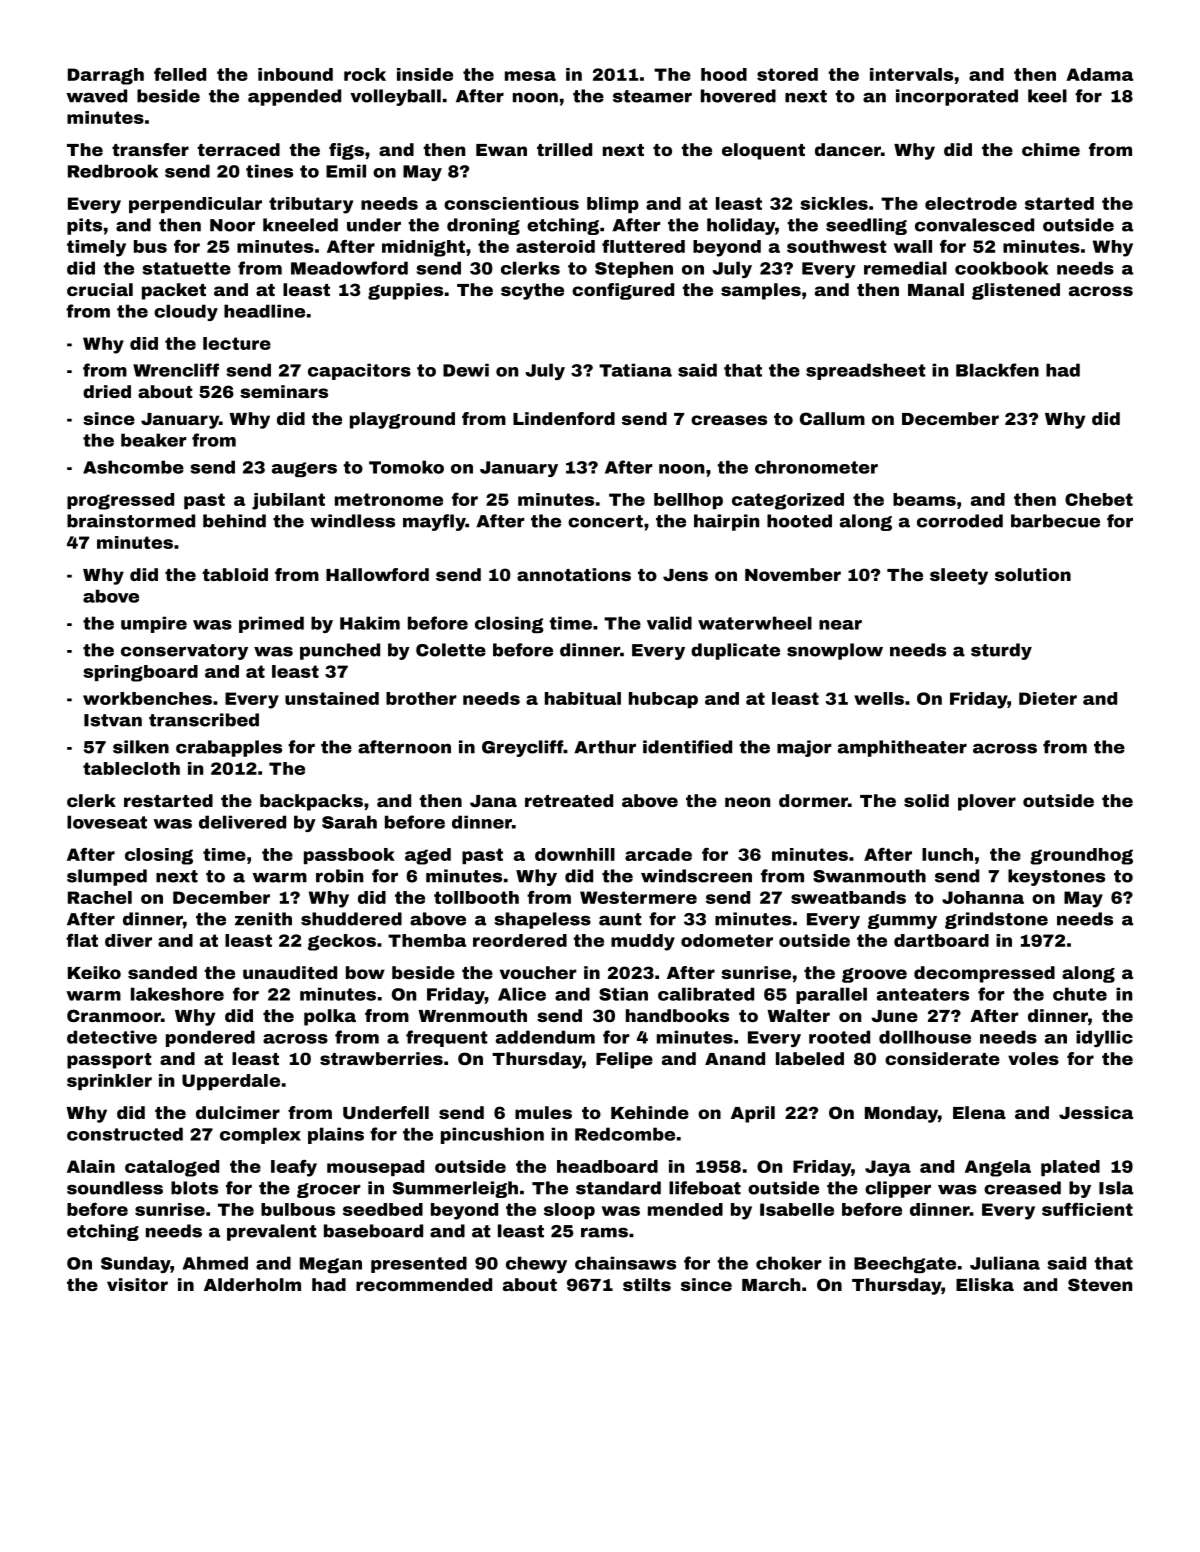  Describe the element at coordinates (107, 822) in the image. I see `loveseat` at that location.
